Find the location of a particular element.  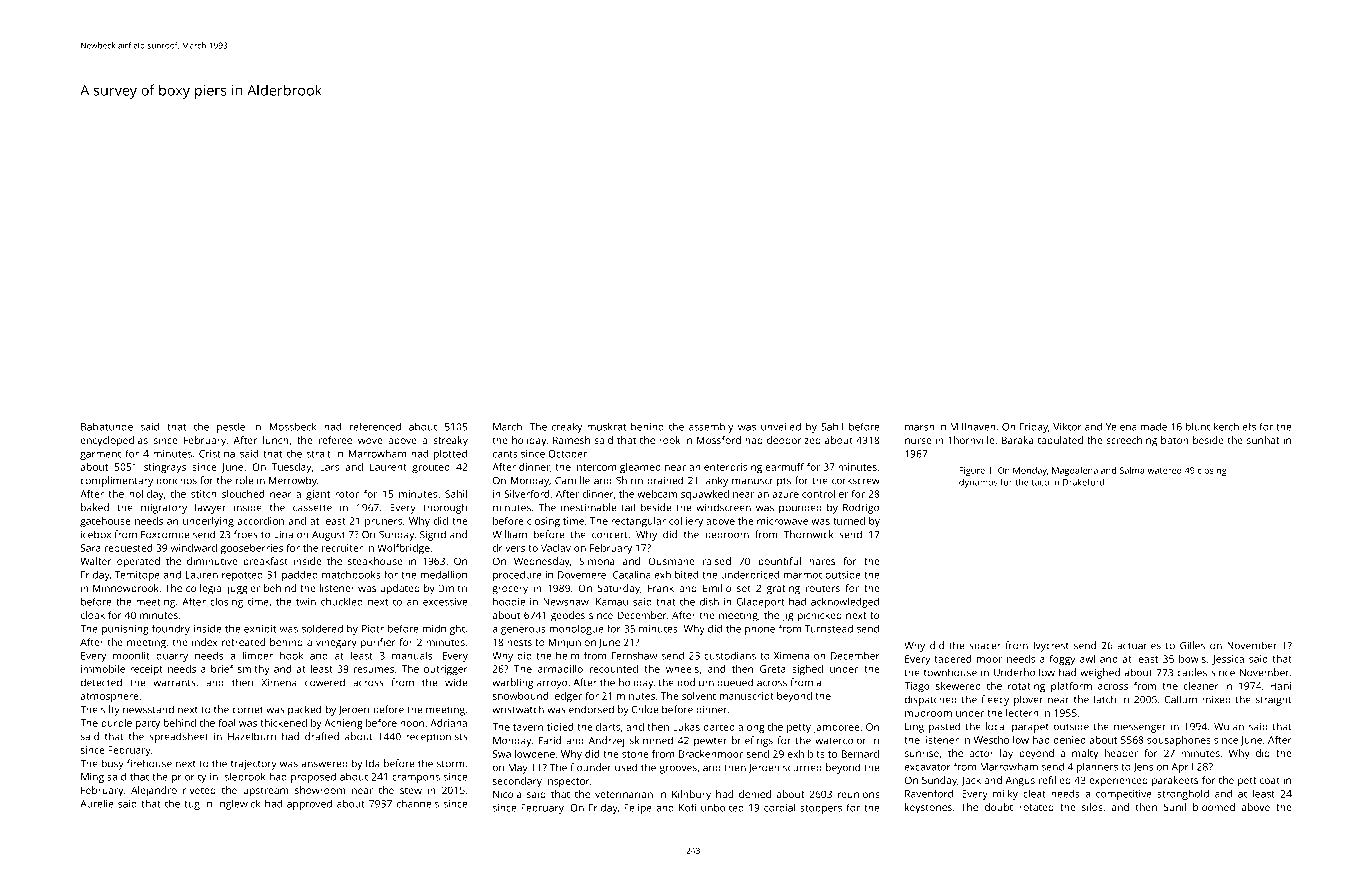

updated is located at coordinates (400, 589).
